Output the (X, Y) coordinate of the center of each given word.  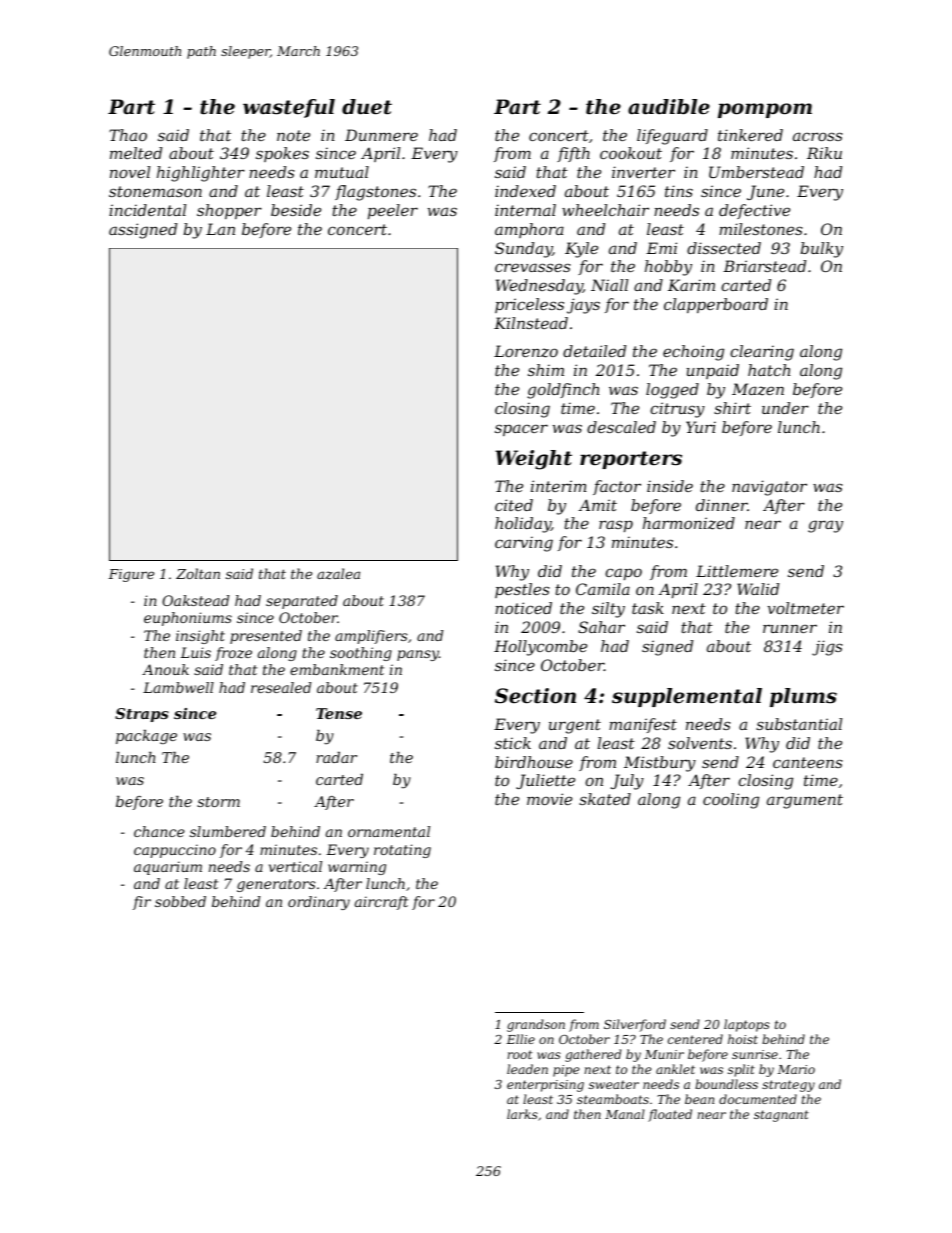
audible (669, 107)
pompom (765, 110)
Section (535, 696)
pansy (418, 655)
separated (302, 602)
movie (549, 799)
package (146, 737)
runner (790, 628)
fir (142, 903)
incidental (147, 210)
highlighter (201, 174)
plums (803, 697)
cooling (731, 801)
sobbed (180, 901)
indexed (525, 191)
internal (525, 210)
